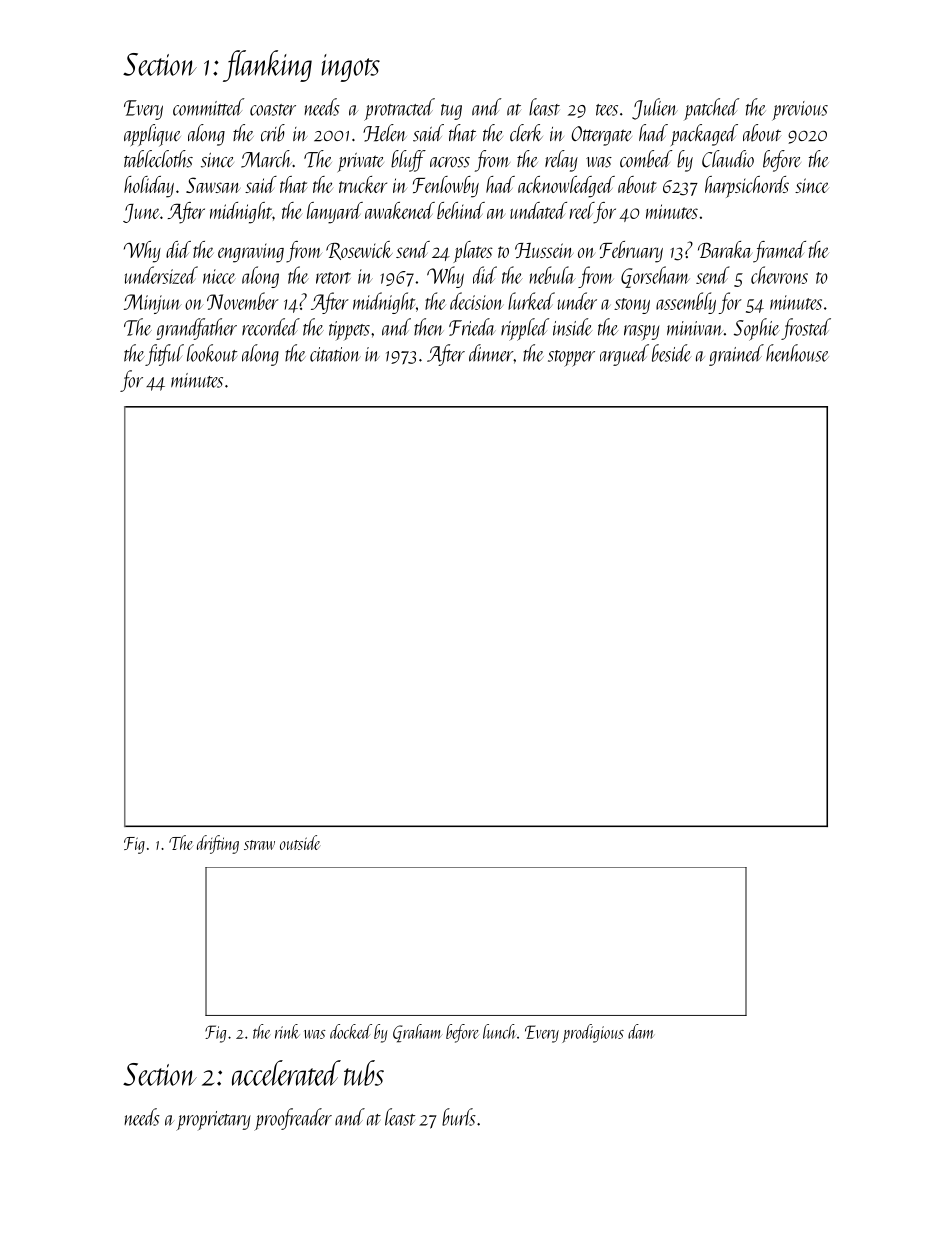  I want to click on lunch, so click(500, 1031).
